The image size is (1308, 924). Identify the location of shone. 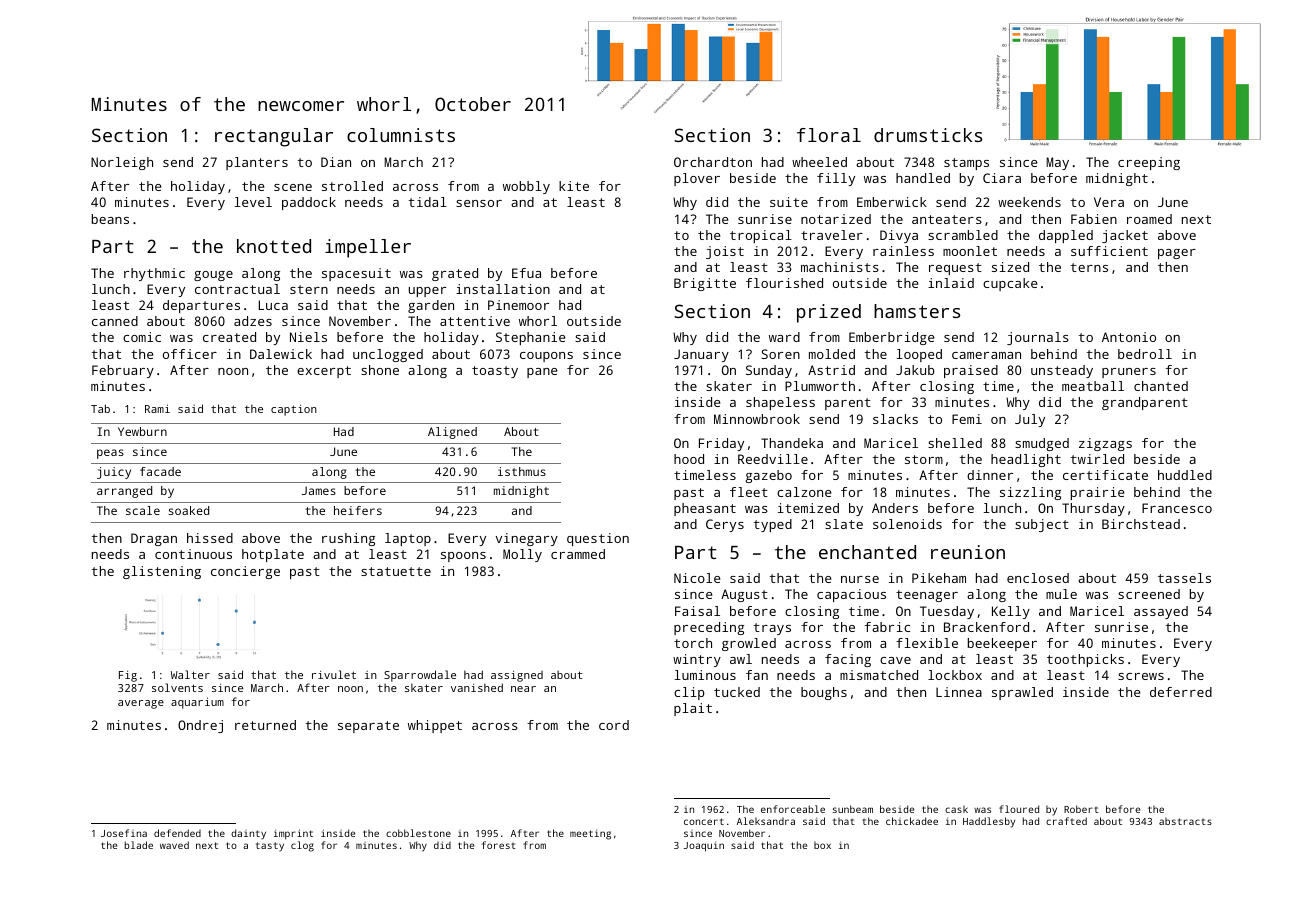
(380, 370).
